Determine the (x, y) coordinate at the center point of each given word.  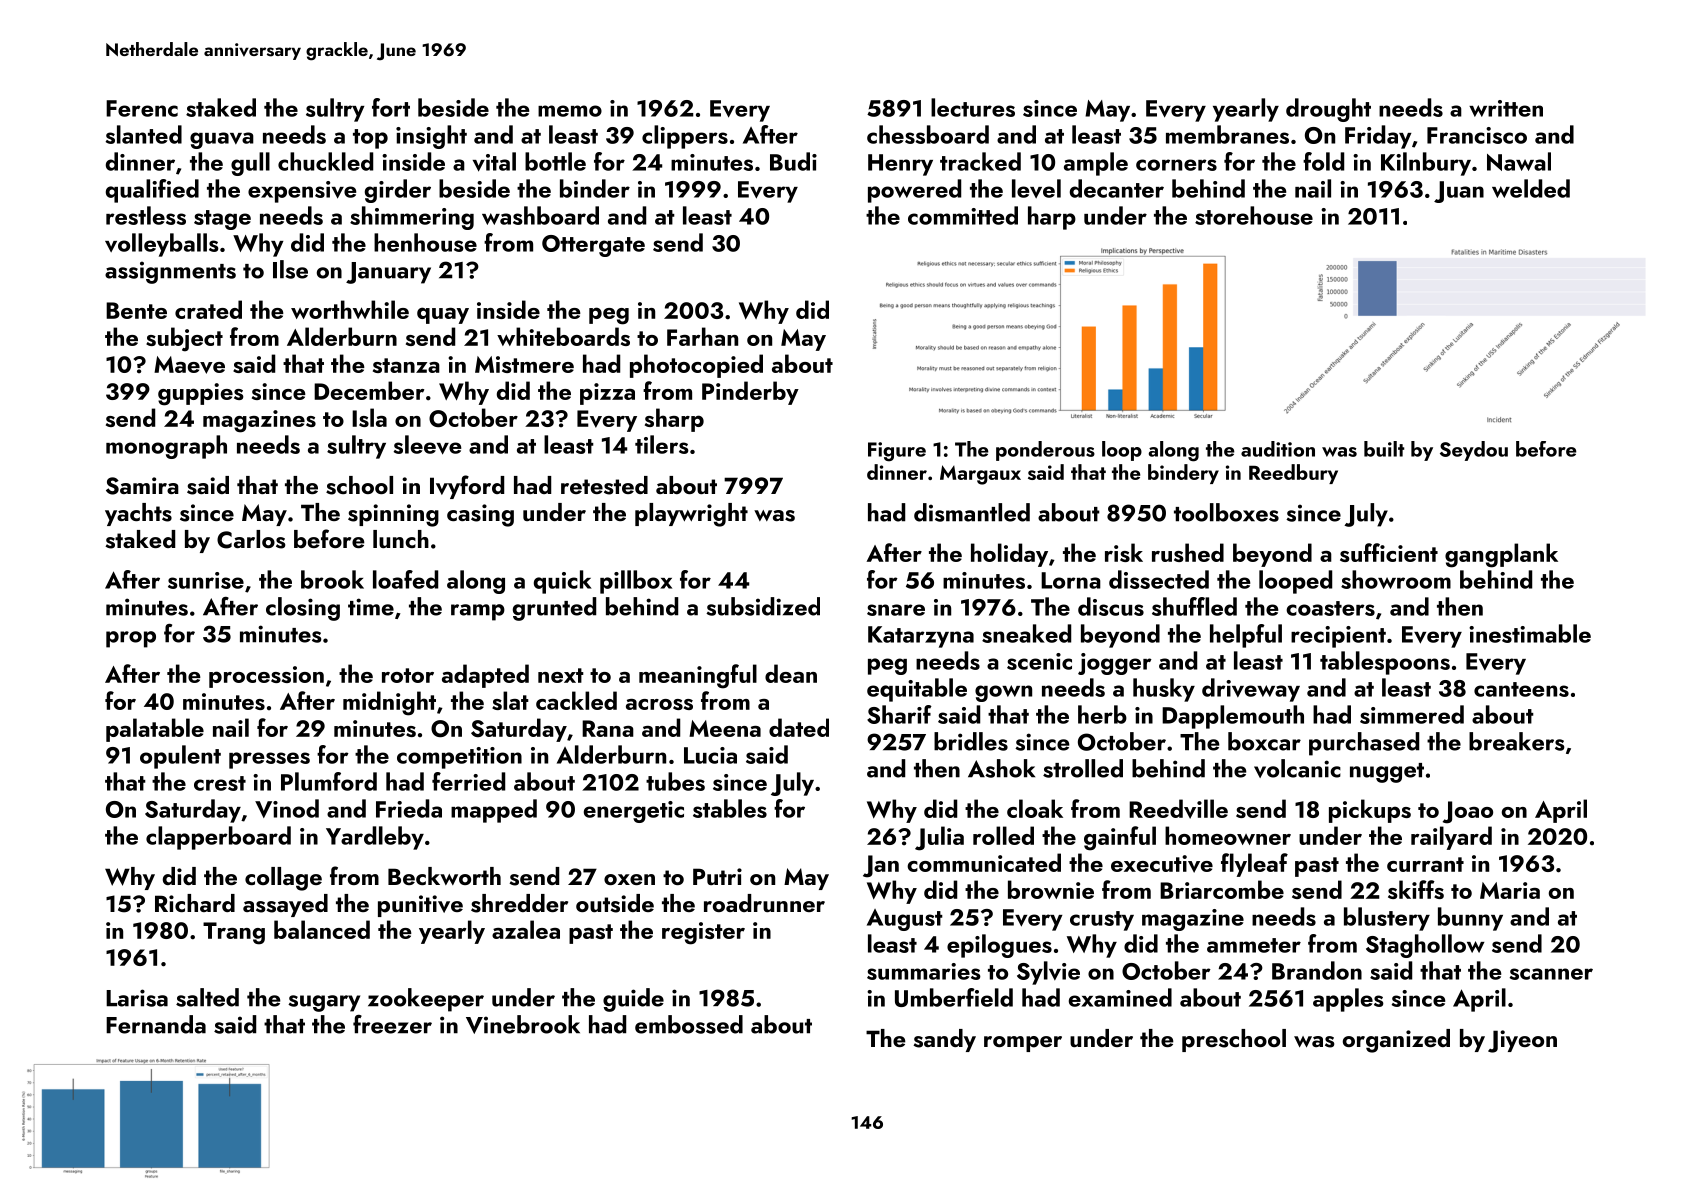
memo (570, 111)
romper (1023, 1044)
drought (1328, 110)
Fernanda (156, 1024)
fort (391, 107)
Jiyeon (1522, 1041)
